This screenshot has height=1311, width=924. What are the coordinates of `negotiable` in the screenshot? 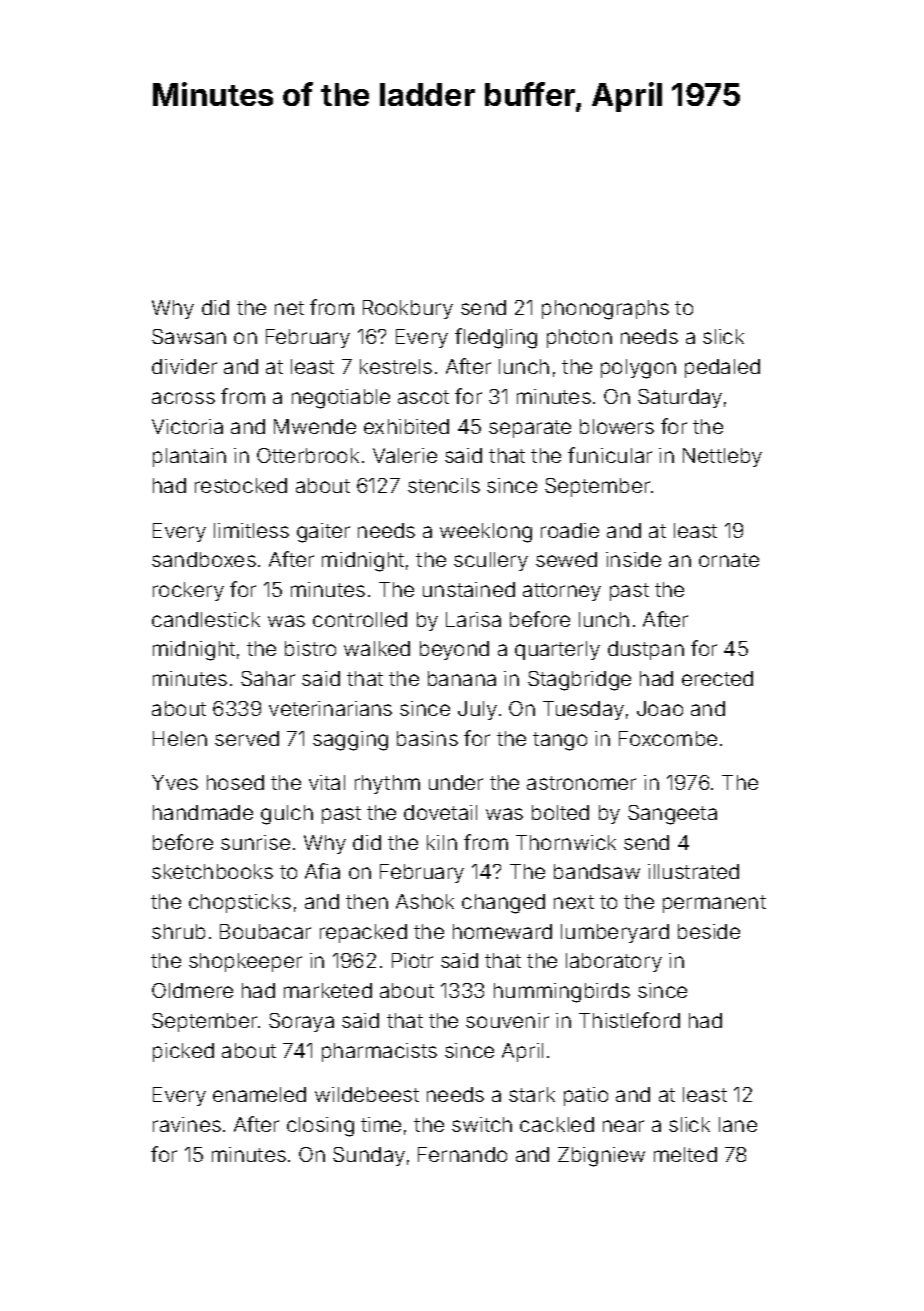 It's located at (341, 399).
